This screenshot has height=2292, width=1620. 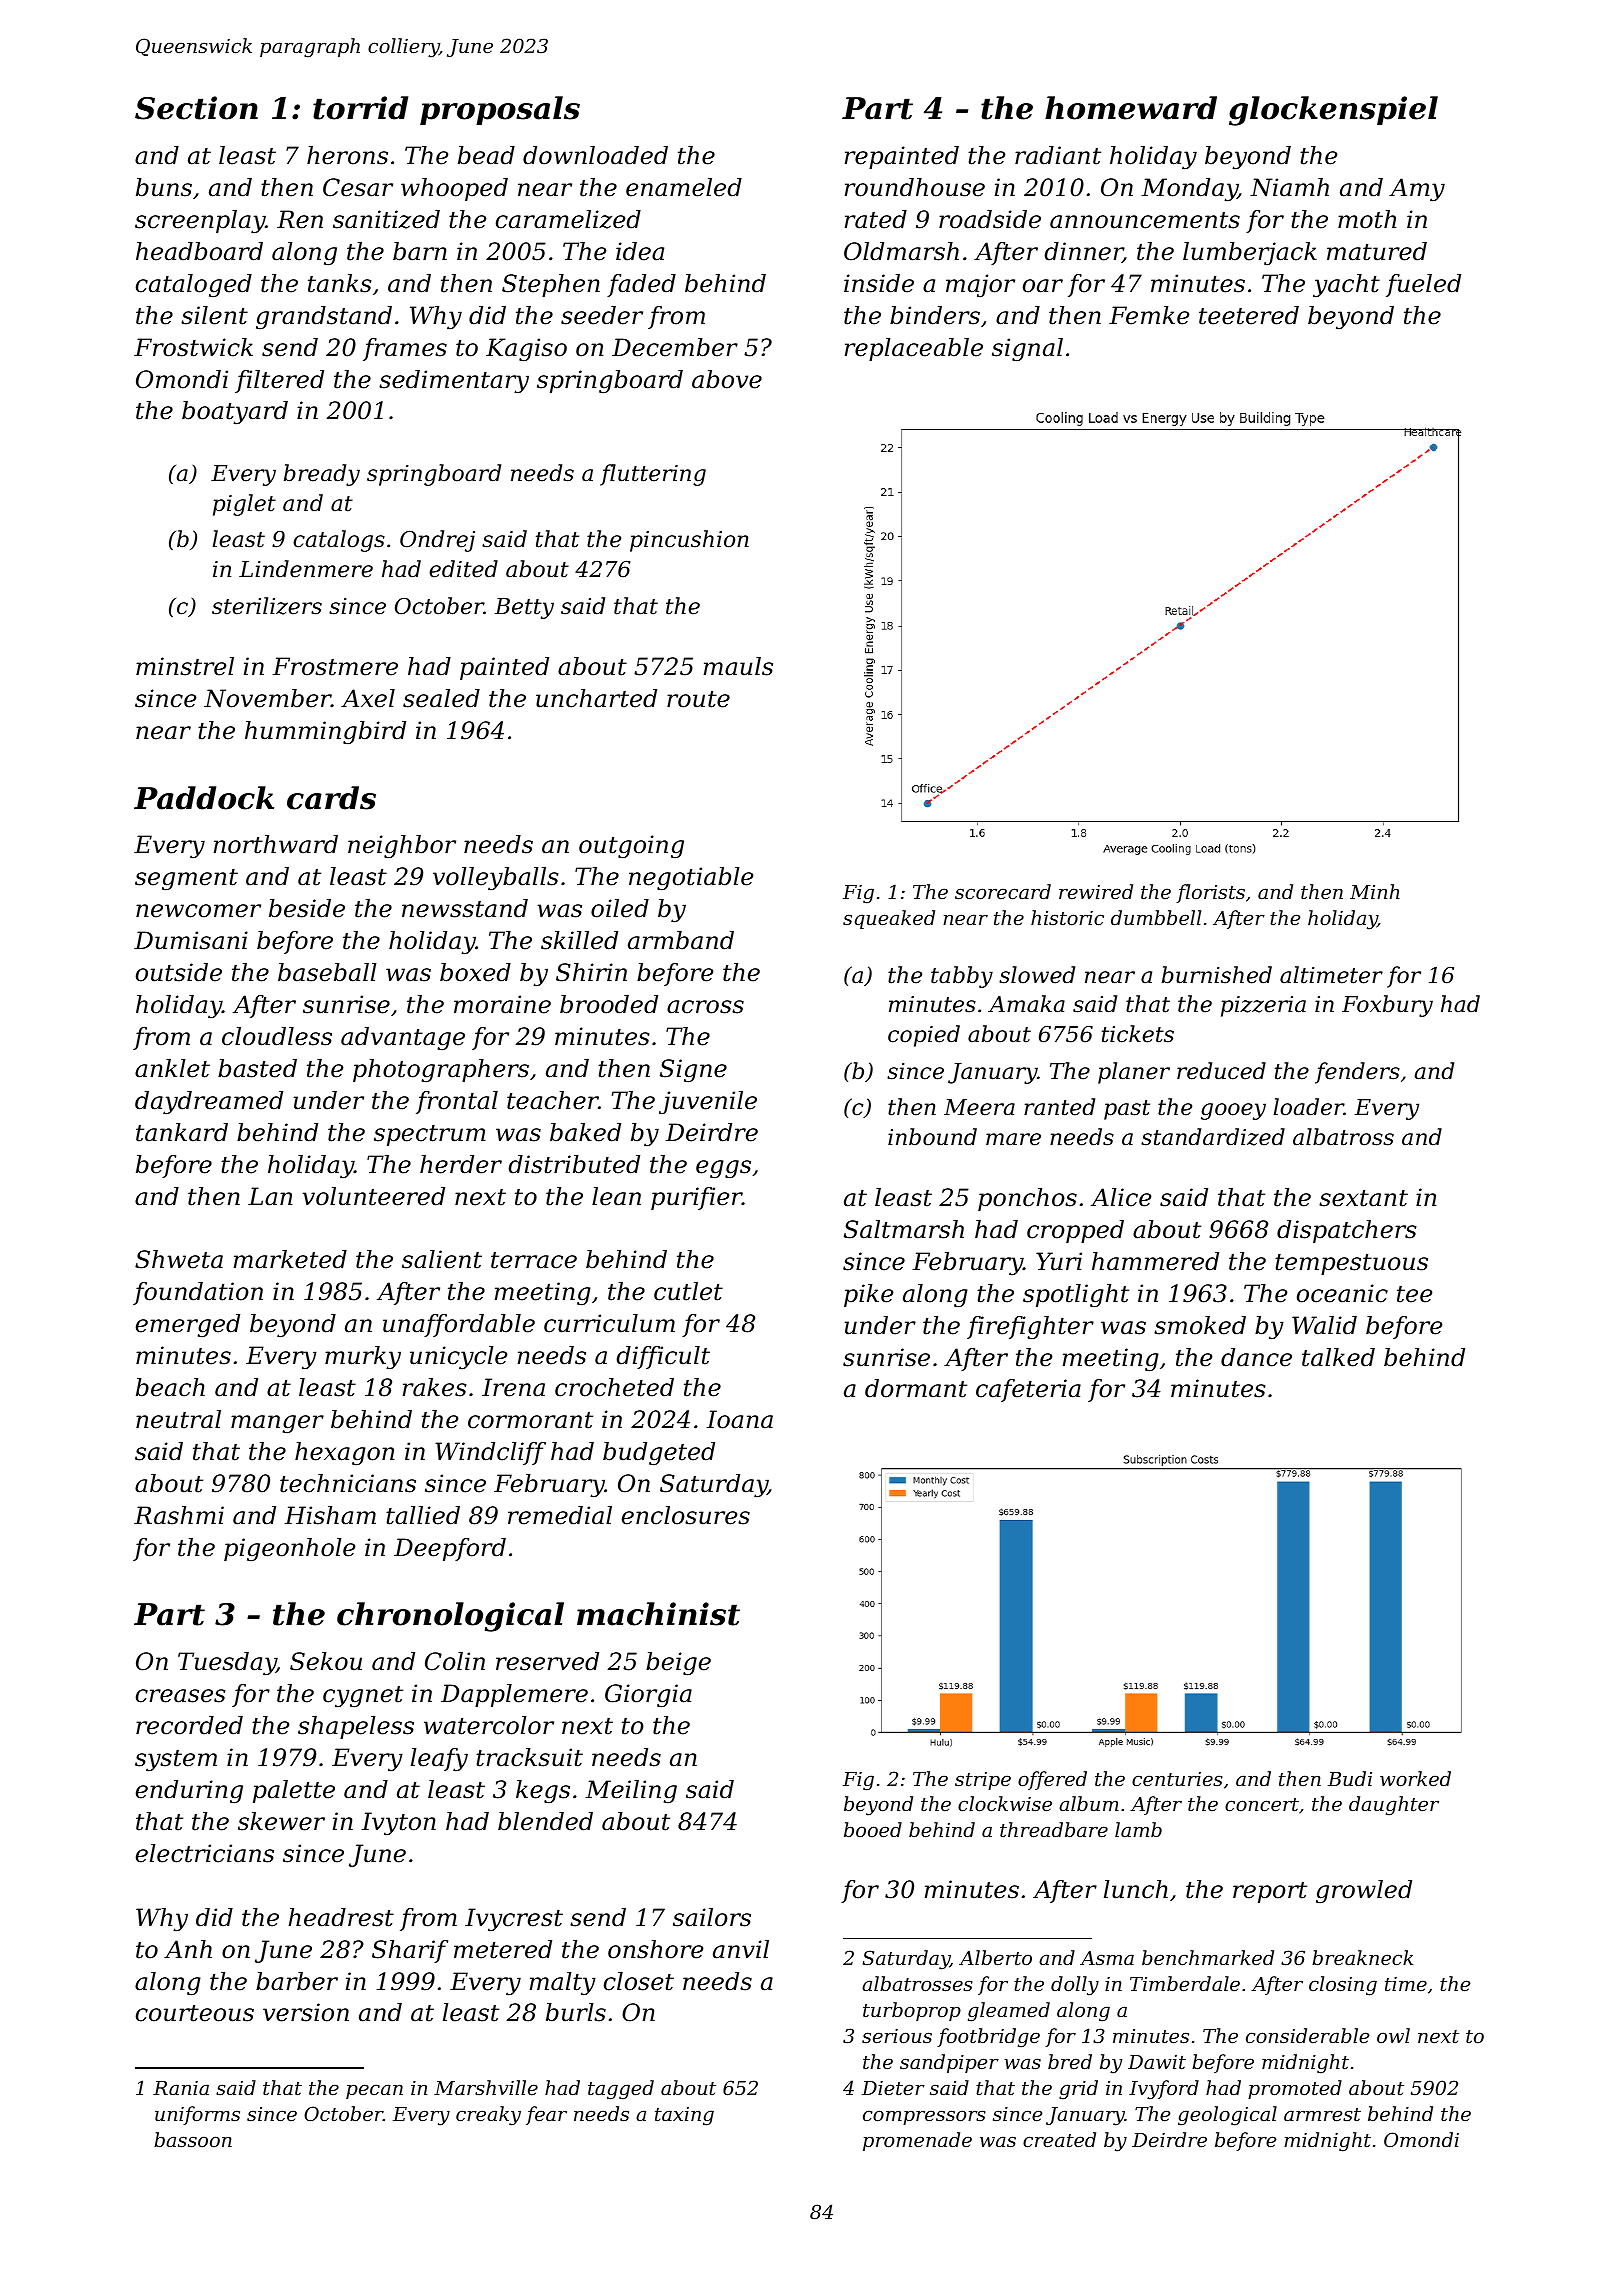 What do you see at coordinates (983, 1781) in the screenshot?
I see `stripe` at bounding box center [983, 1781].
